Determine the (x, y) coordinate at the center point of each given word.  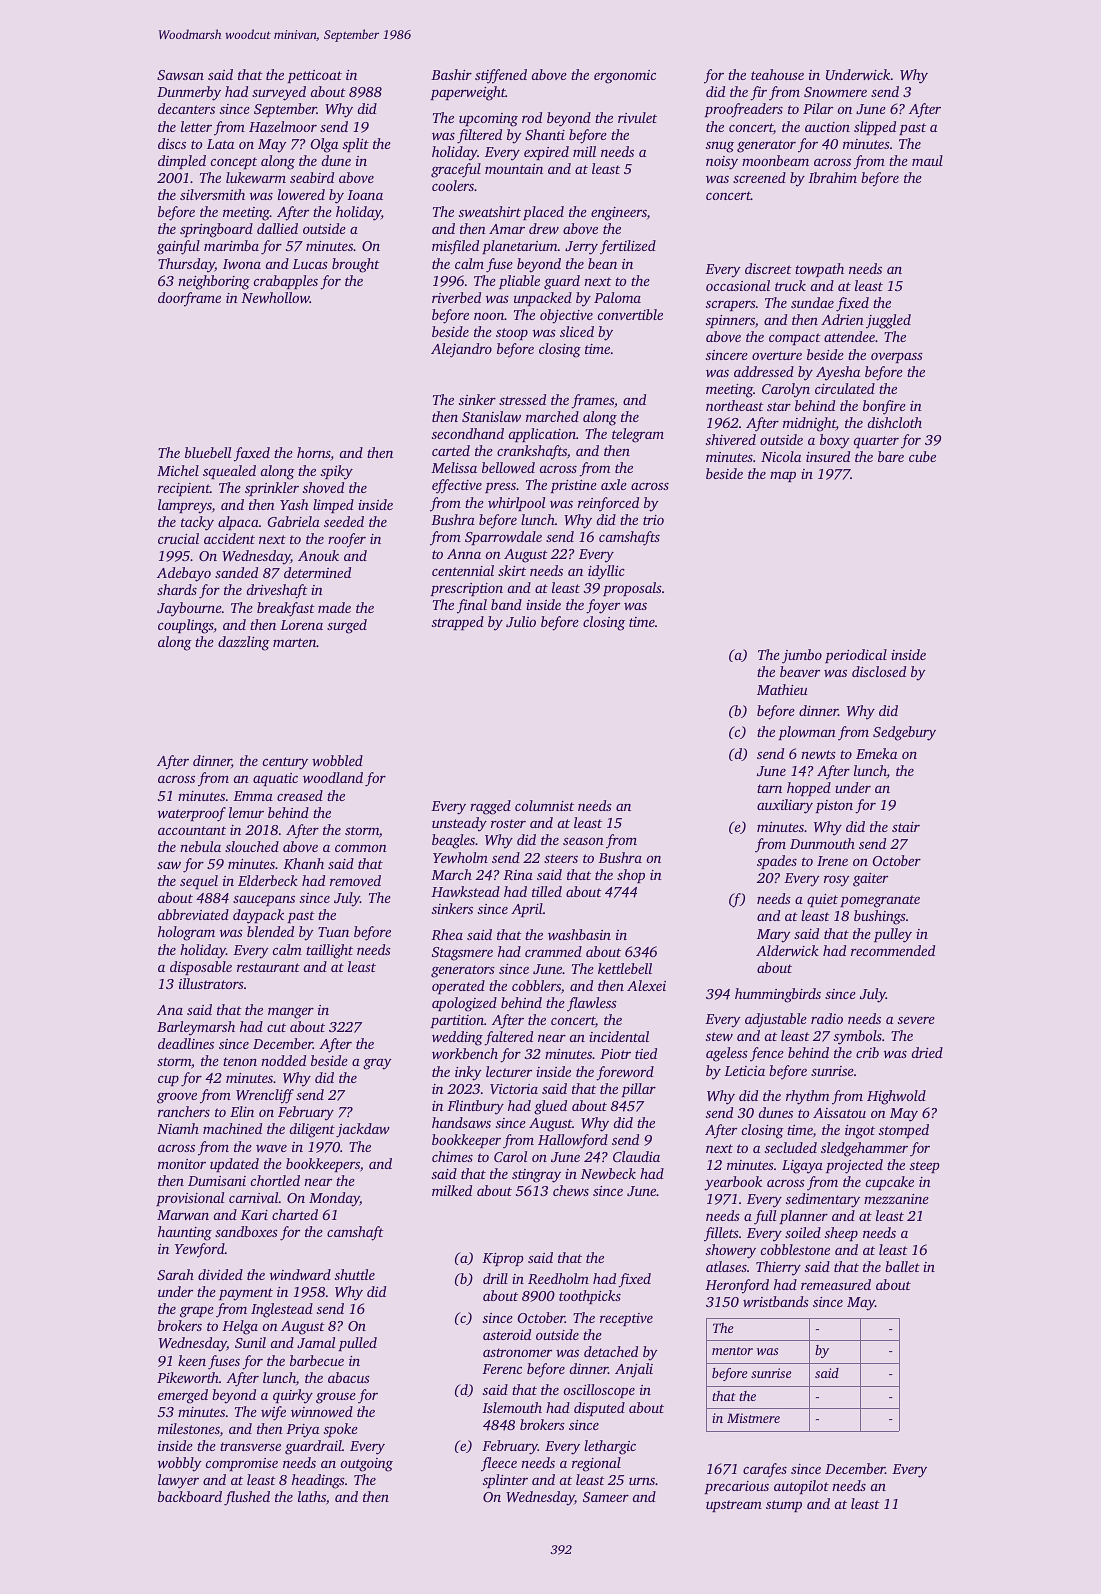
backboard (190, 1496)
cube (922, 456)
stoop (512, 334)
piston (834, 806)
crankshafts (532, 452)
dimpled (182, 162)
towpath (819, 270)
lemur (246, 812)
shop (631, 876)
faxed (252, 454)
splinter (505, 1481)
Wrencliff (265, 1096)
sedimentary (823, 1200)
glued (550, 1107)
